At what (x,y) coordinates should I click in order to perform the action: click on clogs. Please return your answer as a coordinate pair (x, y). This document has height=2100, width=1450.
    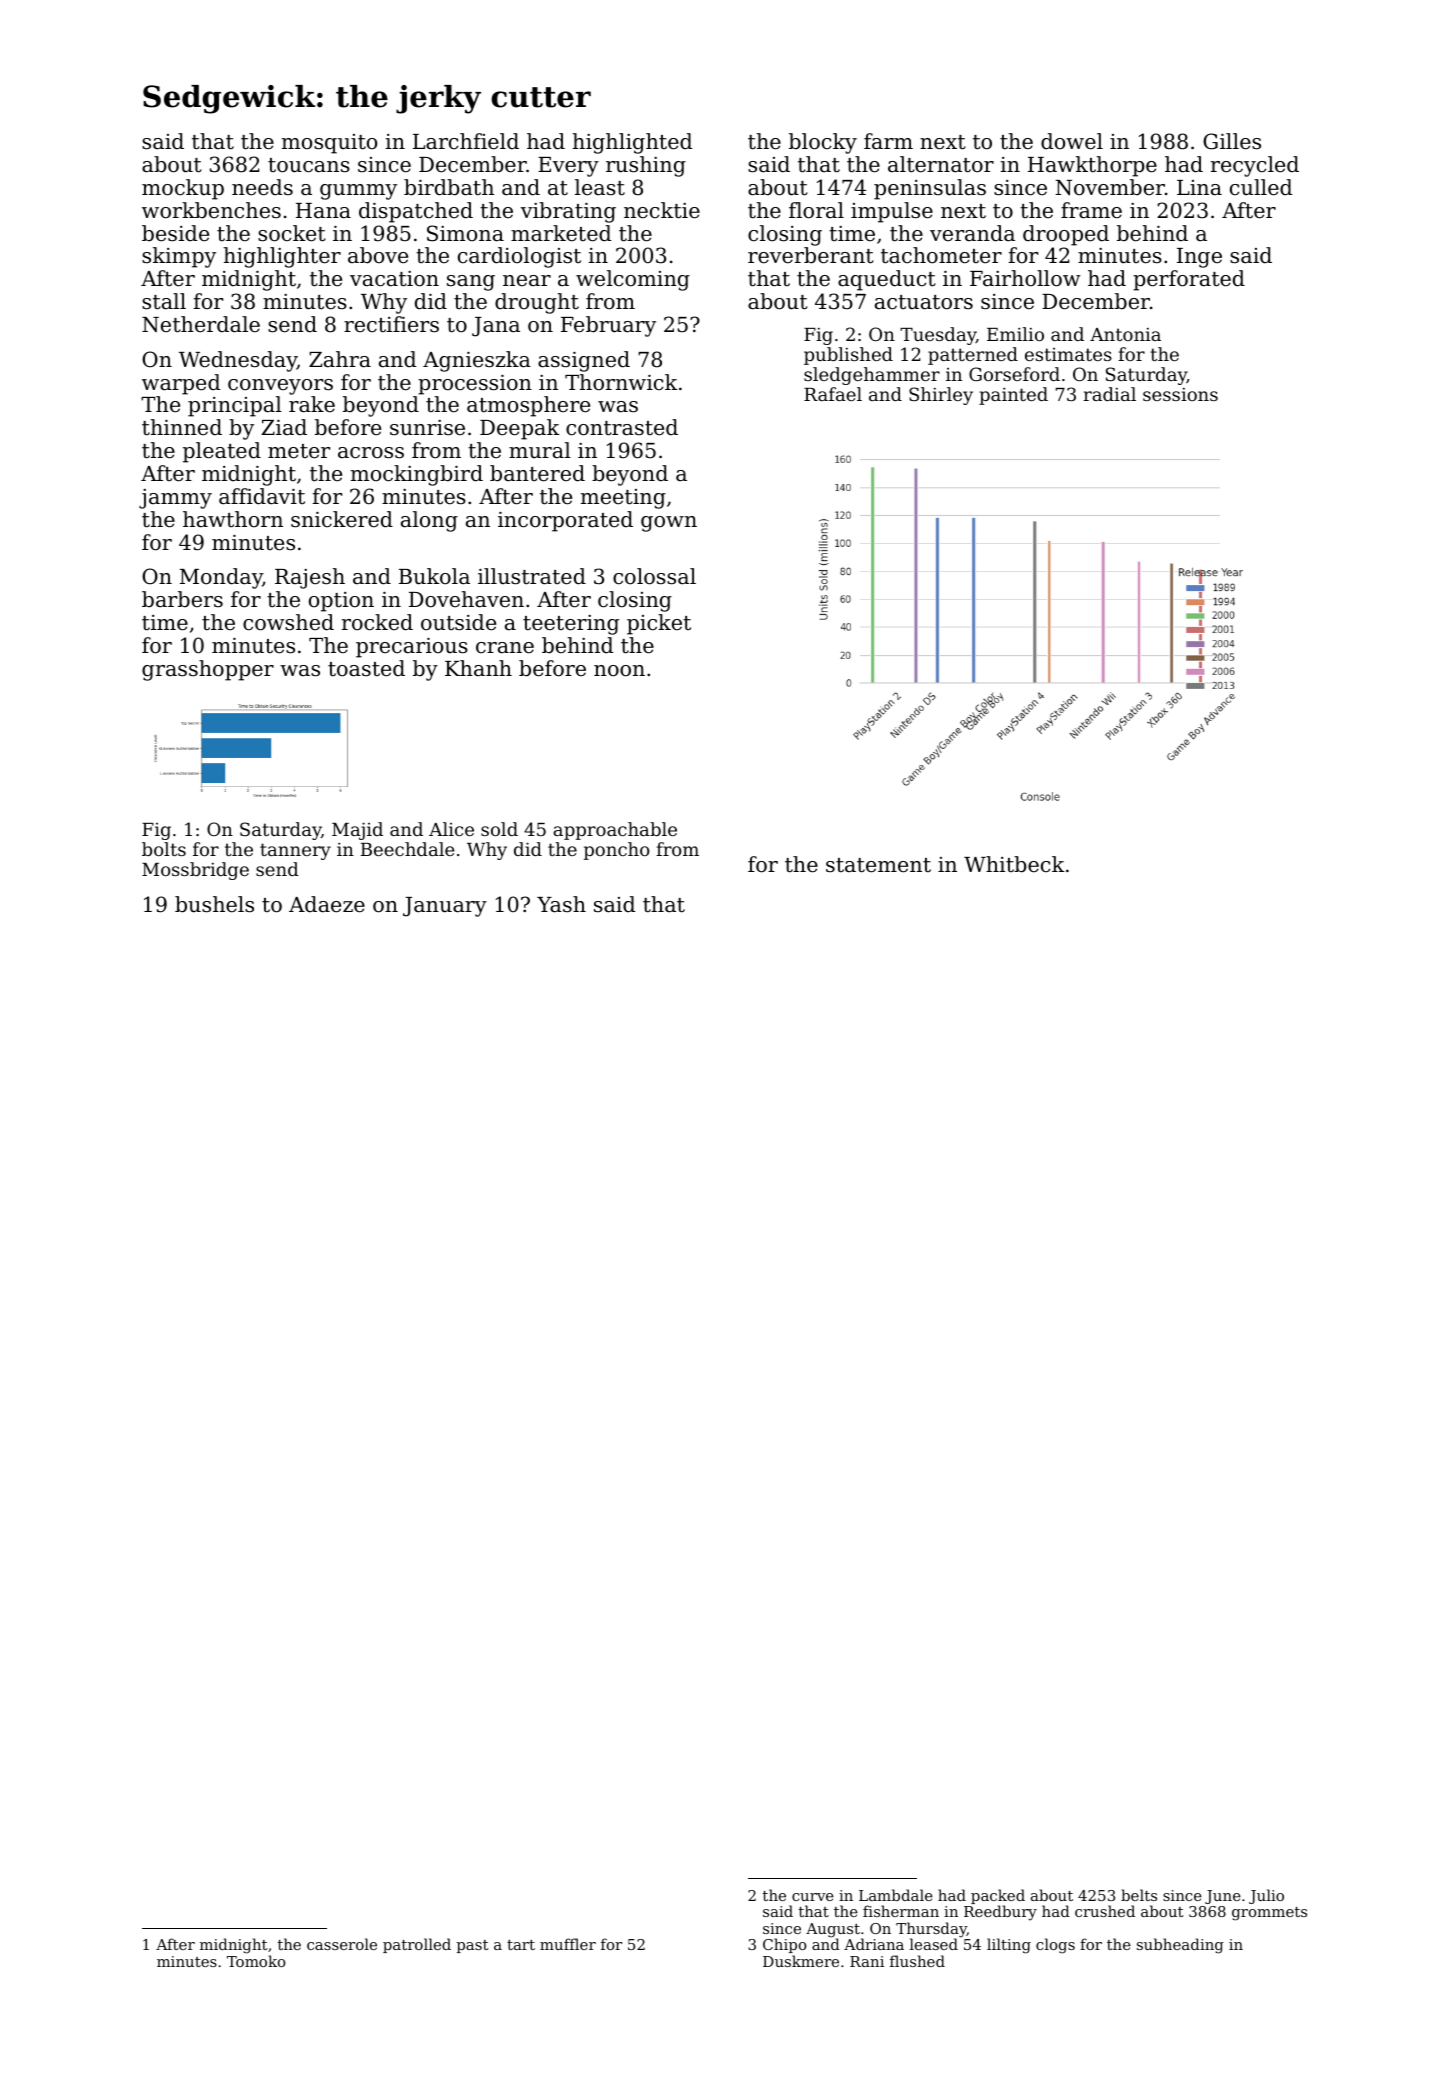
    Looking at the image, I should click on (1055, 1946).
